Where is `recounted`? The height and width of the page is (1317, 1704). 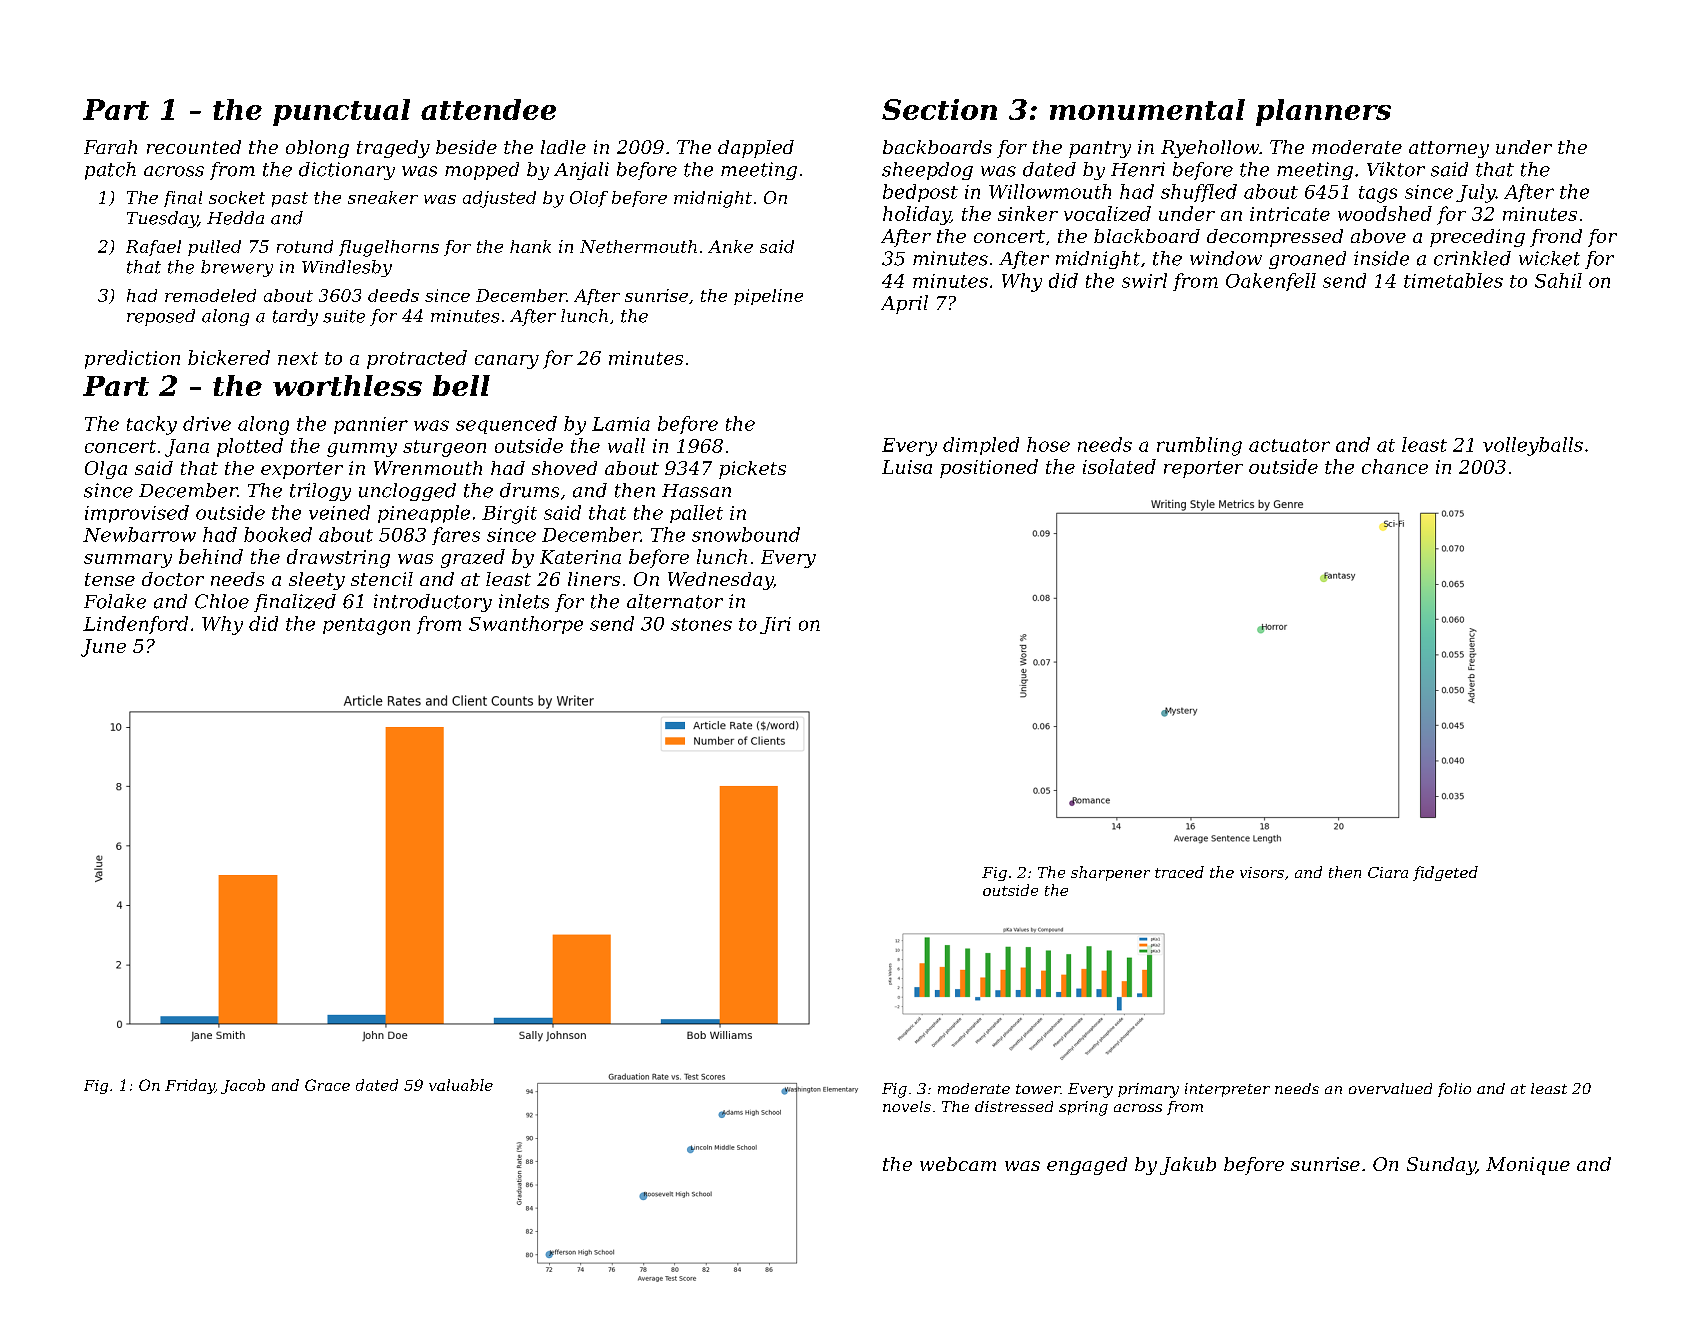 recounted is located at coordinates (194, 147).
